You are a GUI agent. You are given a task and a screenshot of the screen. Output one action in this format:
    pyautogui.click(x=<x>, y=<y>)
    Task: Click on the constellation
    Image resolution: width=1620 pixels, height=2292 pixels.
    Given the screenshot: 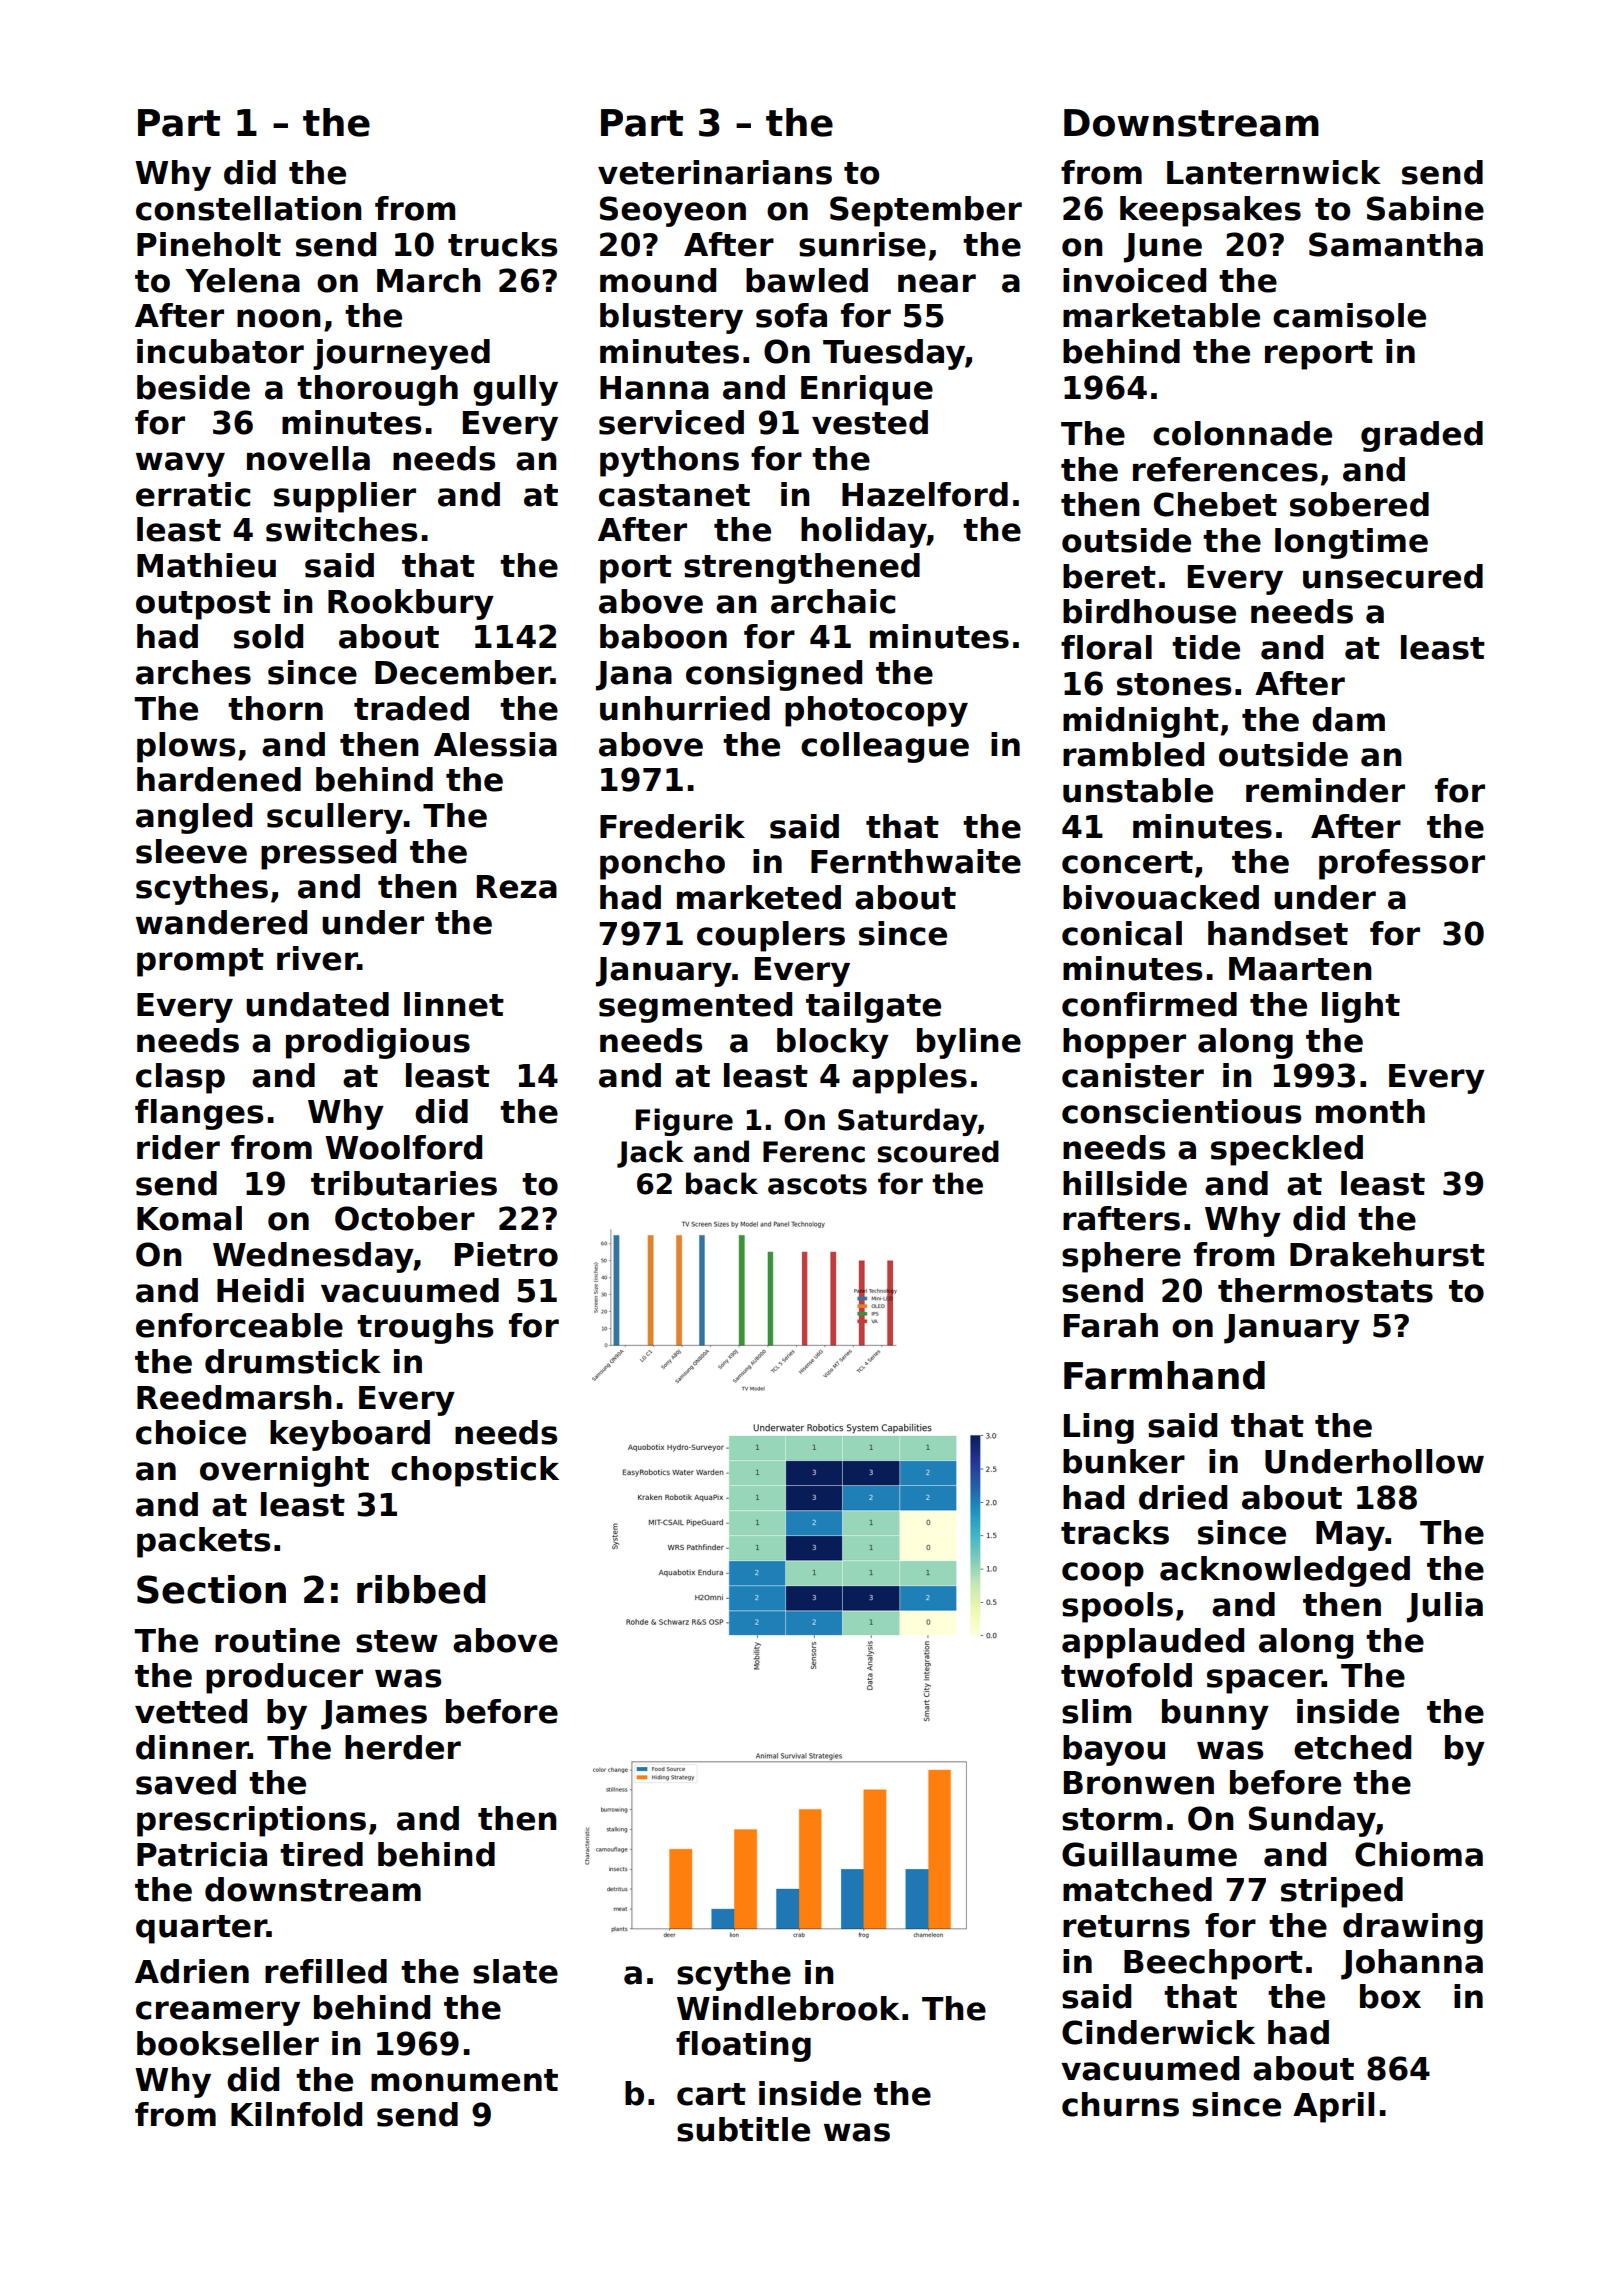 What is the action you would take?
    pyautogui.click(x=249, y=208)
